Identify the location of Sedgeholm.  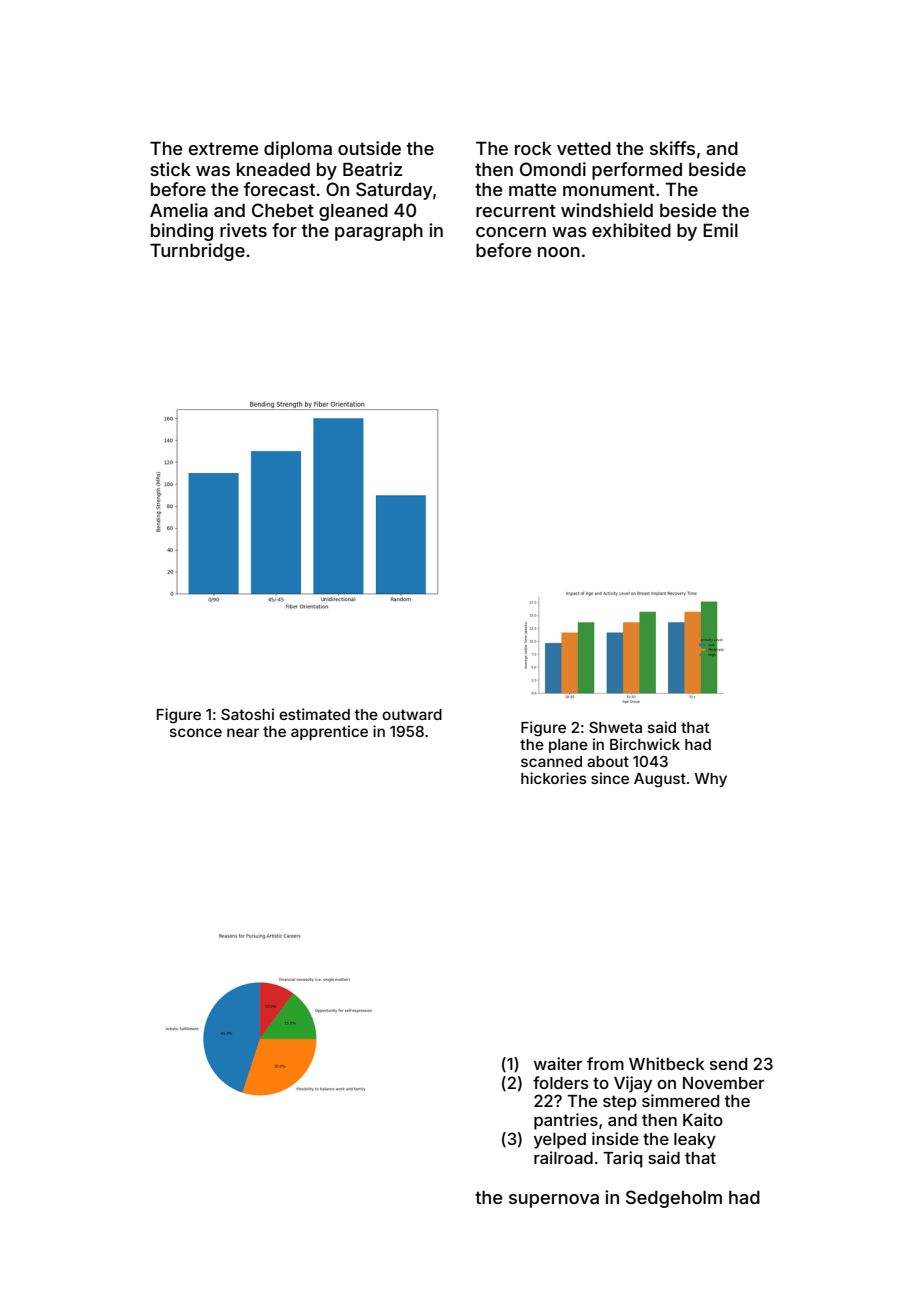
(674, 1199).
